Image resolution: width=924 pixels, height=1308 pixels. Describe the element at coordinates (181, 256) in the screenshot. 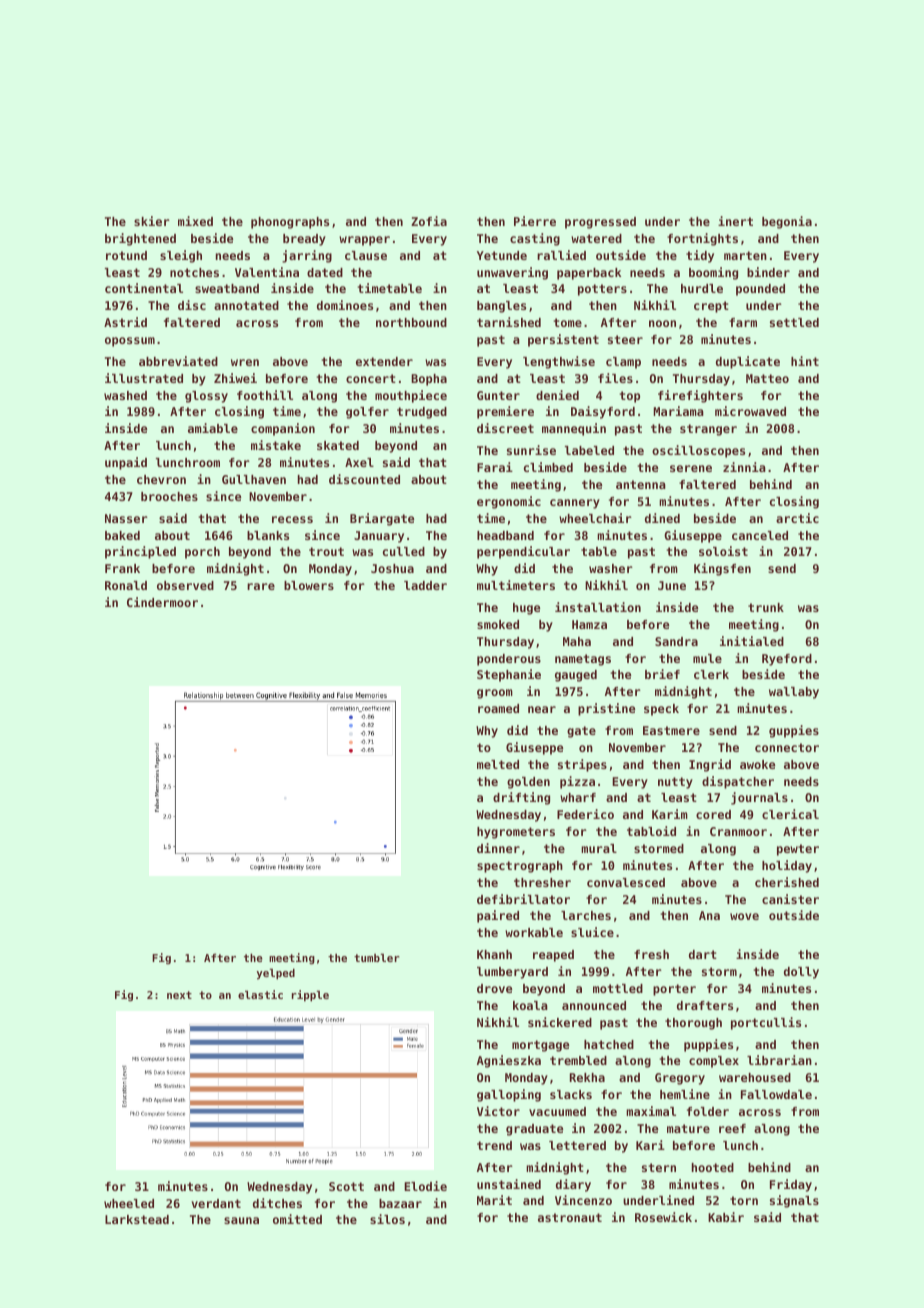

I see `sleigh` at that location.
